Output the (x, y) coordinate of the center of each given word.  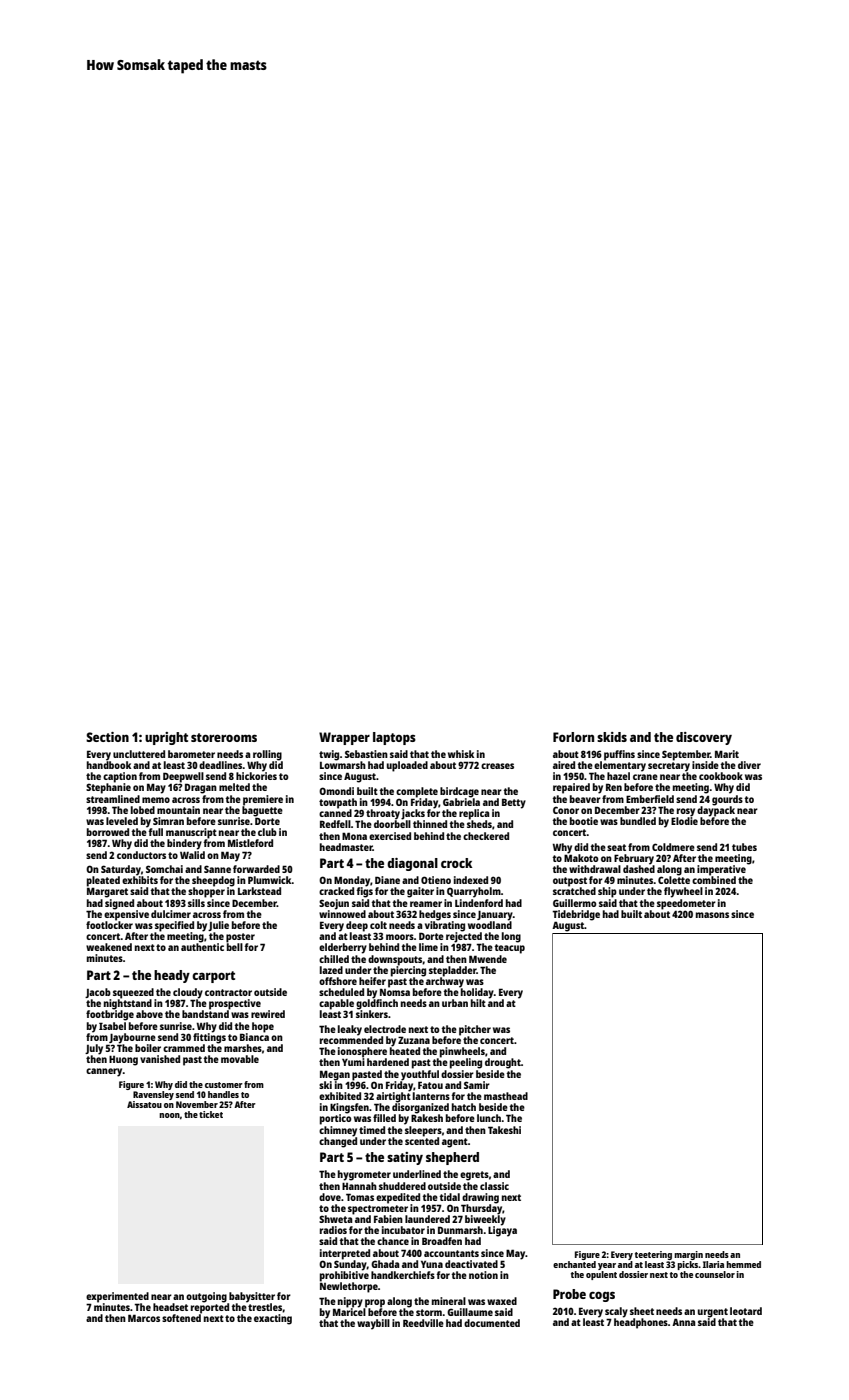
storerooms (224, 737)
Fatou (430, 1085)
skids (612, 737)
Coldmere (673, 847)
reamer (426, 904)
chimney (338, 1131)
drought (503, 1063)
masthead (506, 1096)
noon (169, 1115)
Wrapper (344, 738)
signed (119, 904)
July (94, 1049)
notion (483, 1275)
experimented (117, 1297)
